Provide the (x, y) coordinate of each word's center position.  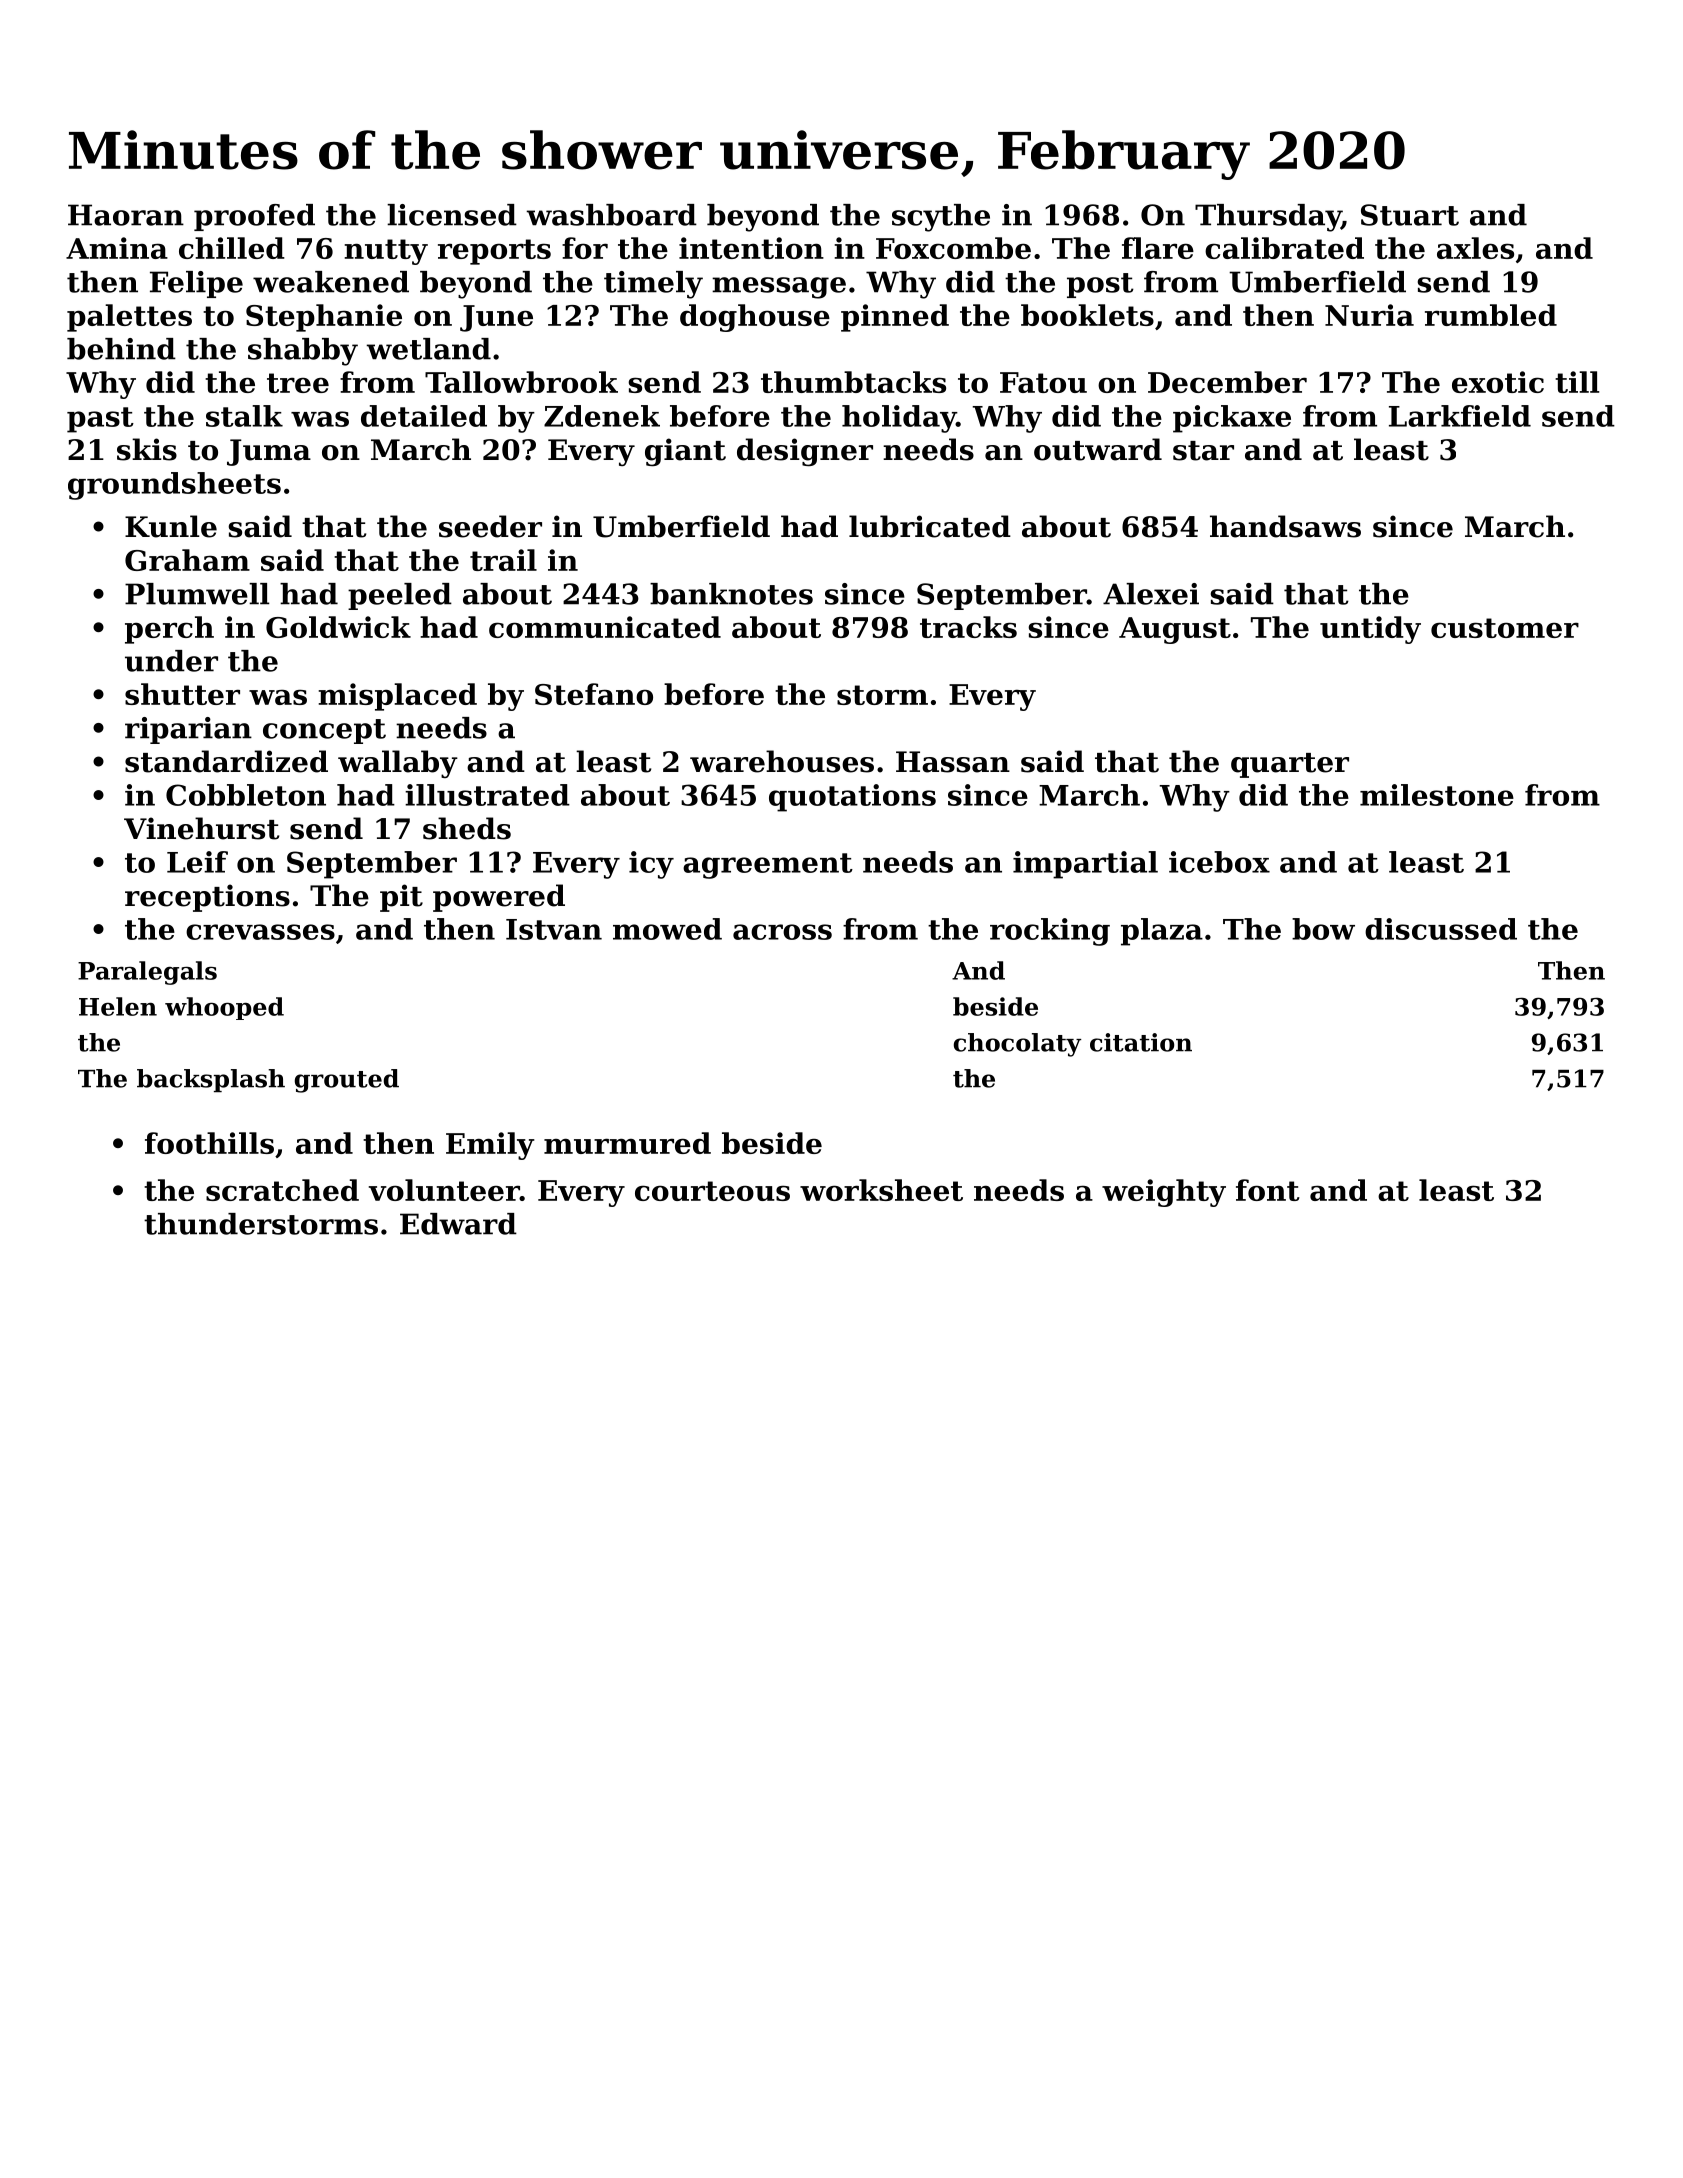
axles (1475, 248)
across (782, 932)
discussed (1441, 929)
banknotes (731, 594)
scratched (282, 1190)
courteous (712, 1191)
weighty (1164, 1193)
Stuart (1410, 215)
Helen (118, 1006)
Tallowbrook (521, 382)
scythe (941, 218)
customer (1505, 628)
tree (298, 383)
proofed (254, 217)
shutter (182, 694)
